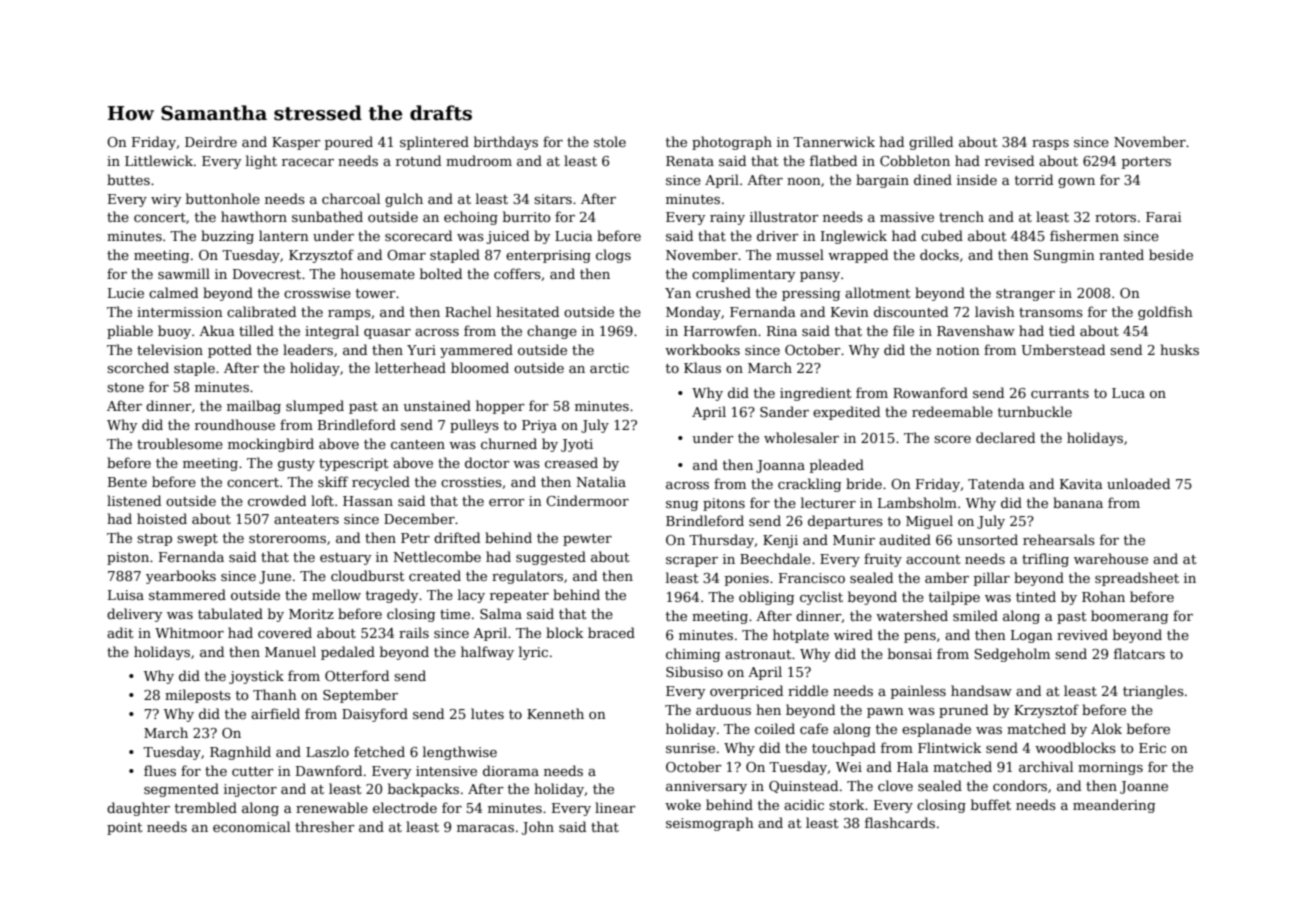 The image size is (1308, 924). I want to click on cutter, so click(253, 771).
